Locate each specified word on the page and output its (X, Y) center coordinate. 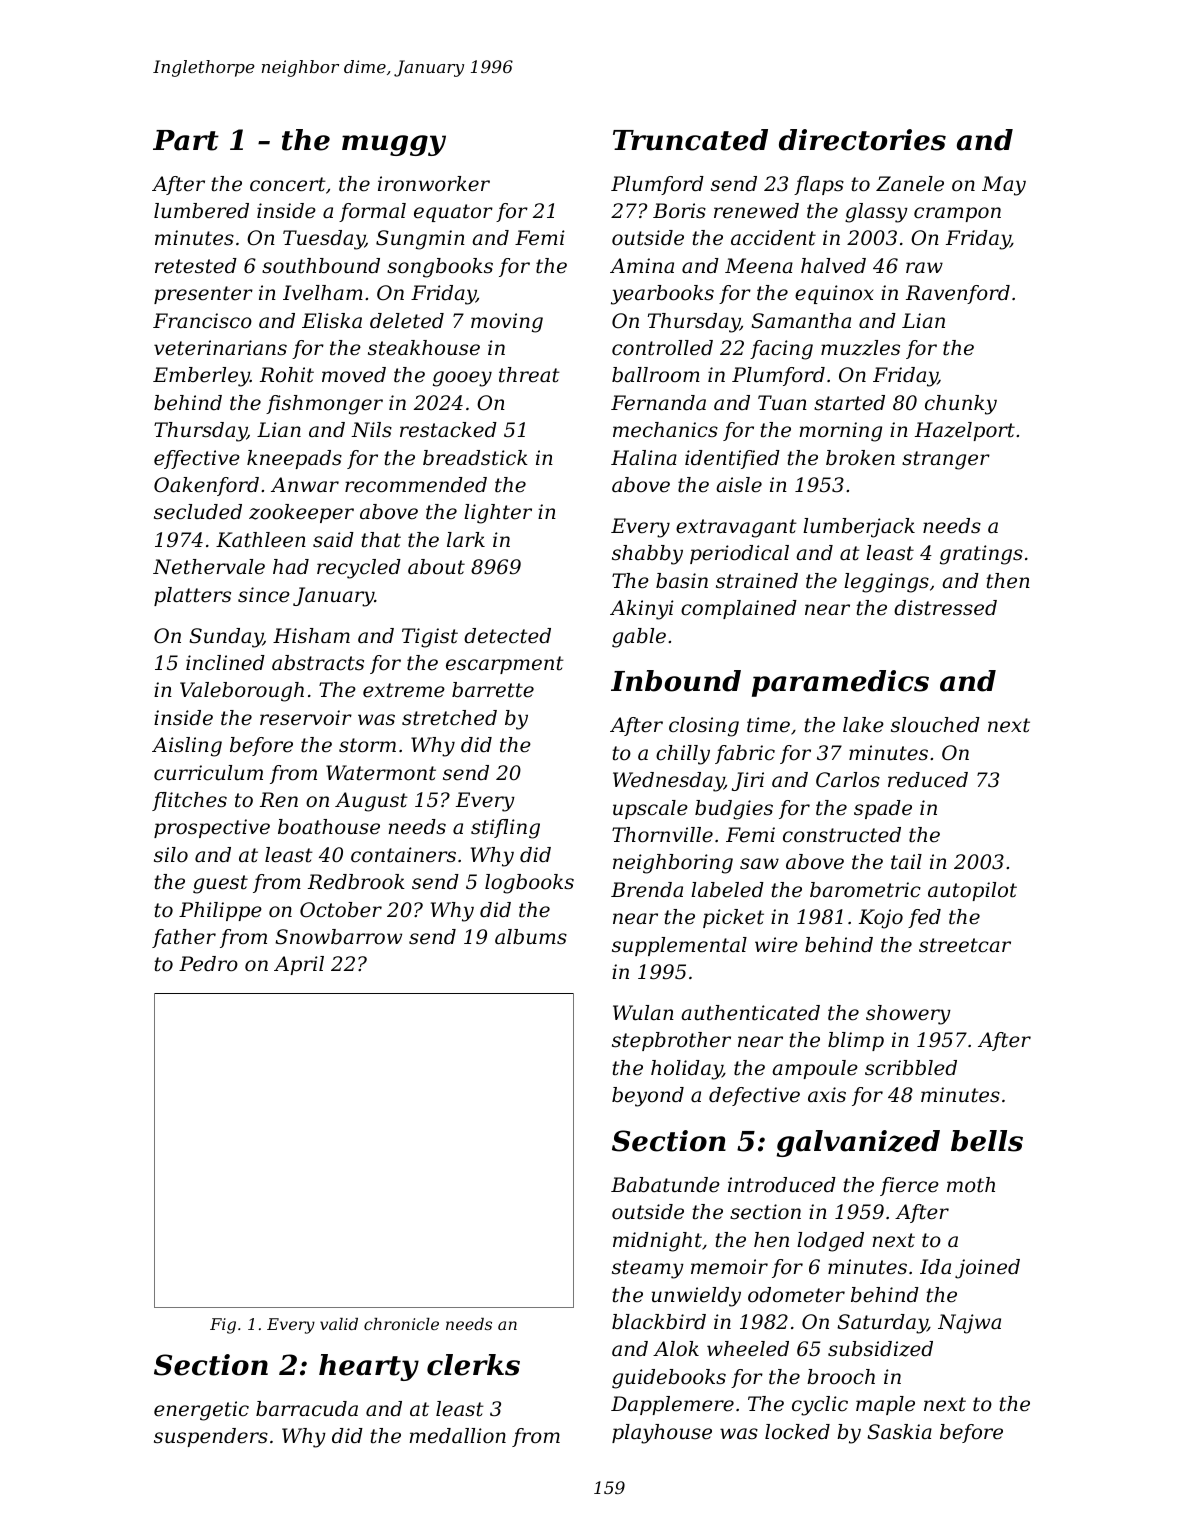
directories (862, 140)
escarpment (505, 665)
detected (507, 636)
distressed (945, 608)
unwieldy (696, 1297)
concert (288, 184)
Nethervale (209, 567)
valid (339, 1324)
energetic (201, 1411)
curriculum (208, 773)
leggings (886, 583)
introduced (782, 1185)
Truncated (690, 140)
